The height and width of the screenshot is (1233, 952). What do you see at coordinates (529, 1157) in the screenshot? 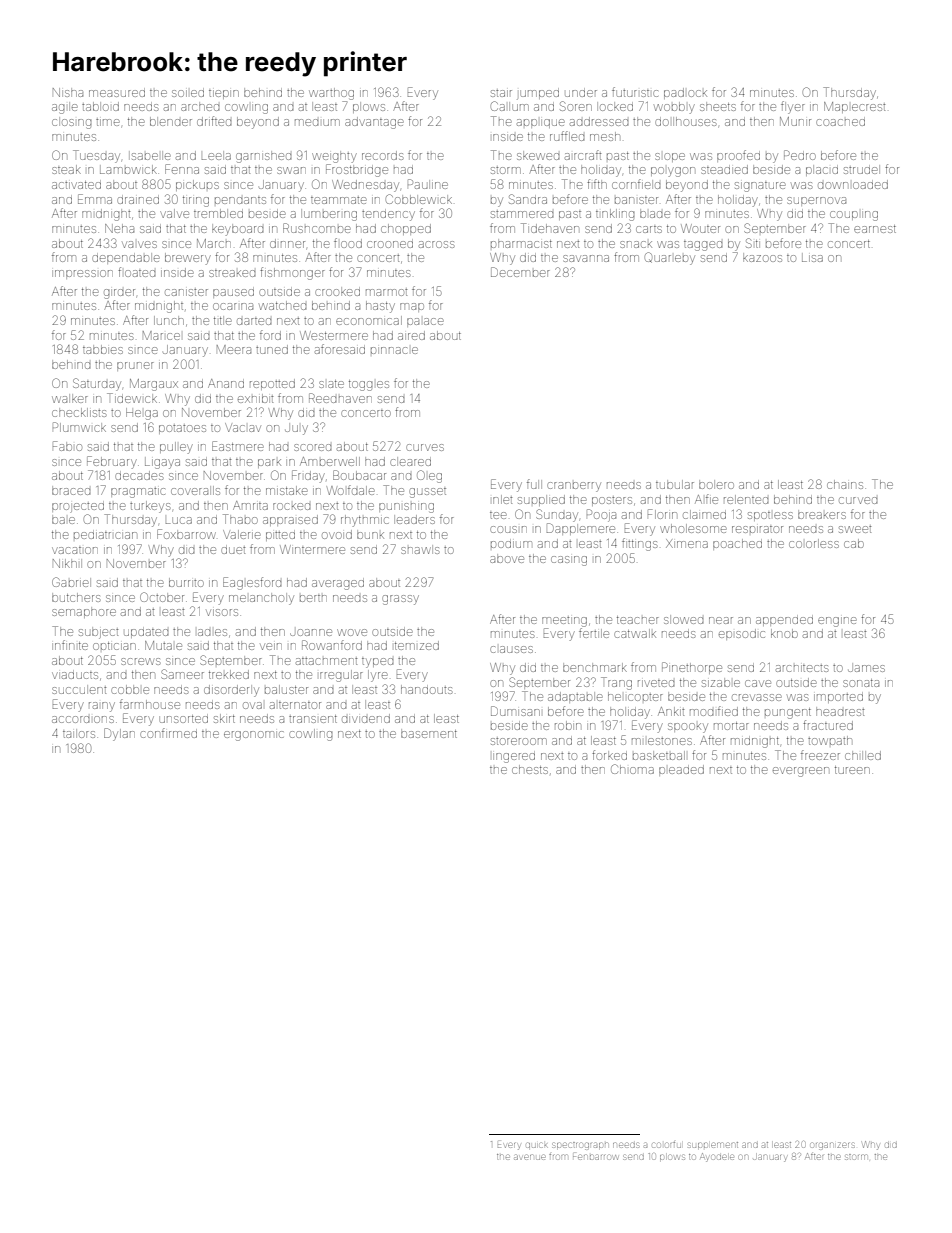
I see `avenue` at bounding box center [529, 1157].
